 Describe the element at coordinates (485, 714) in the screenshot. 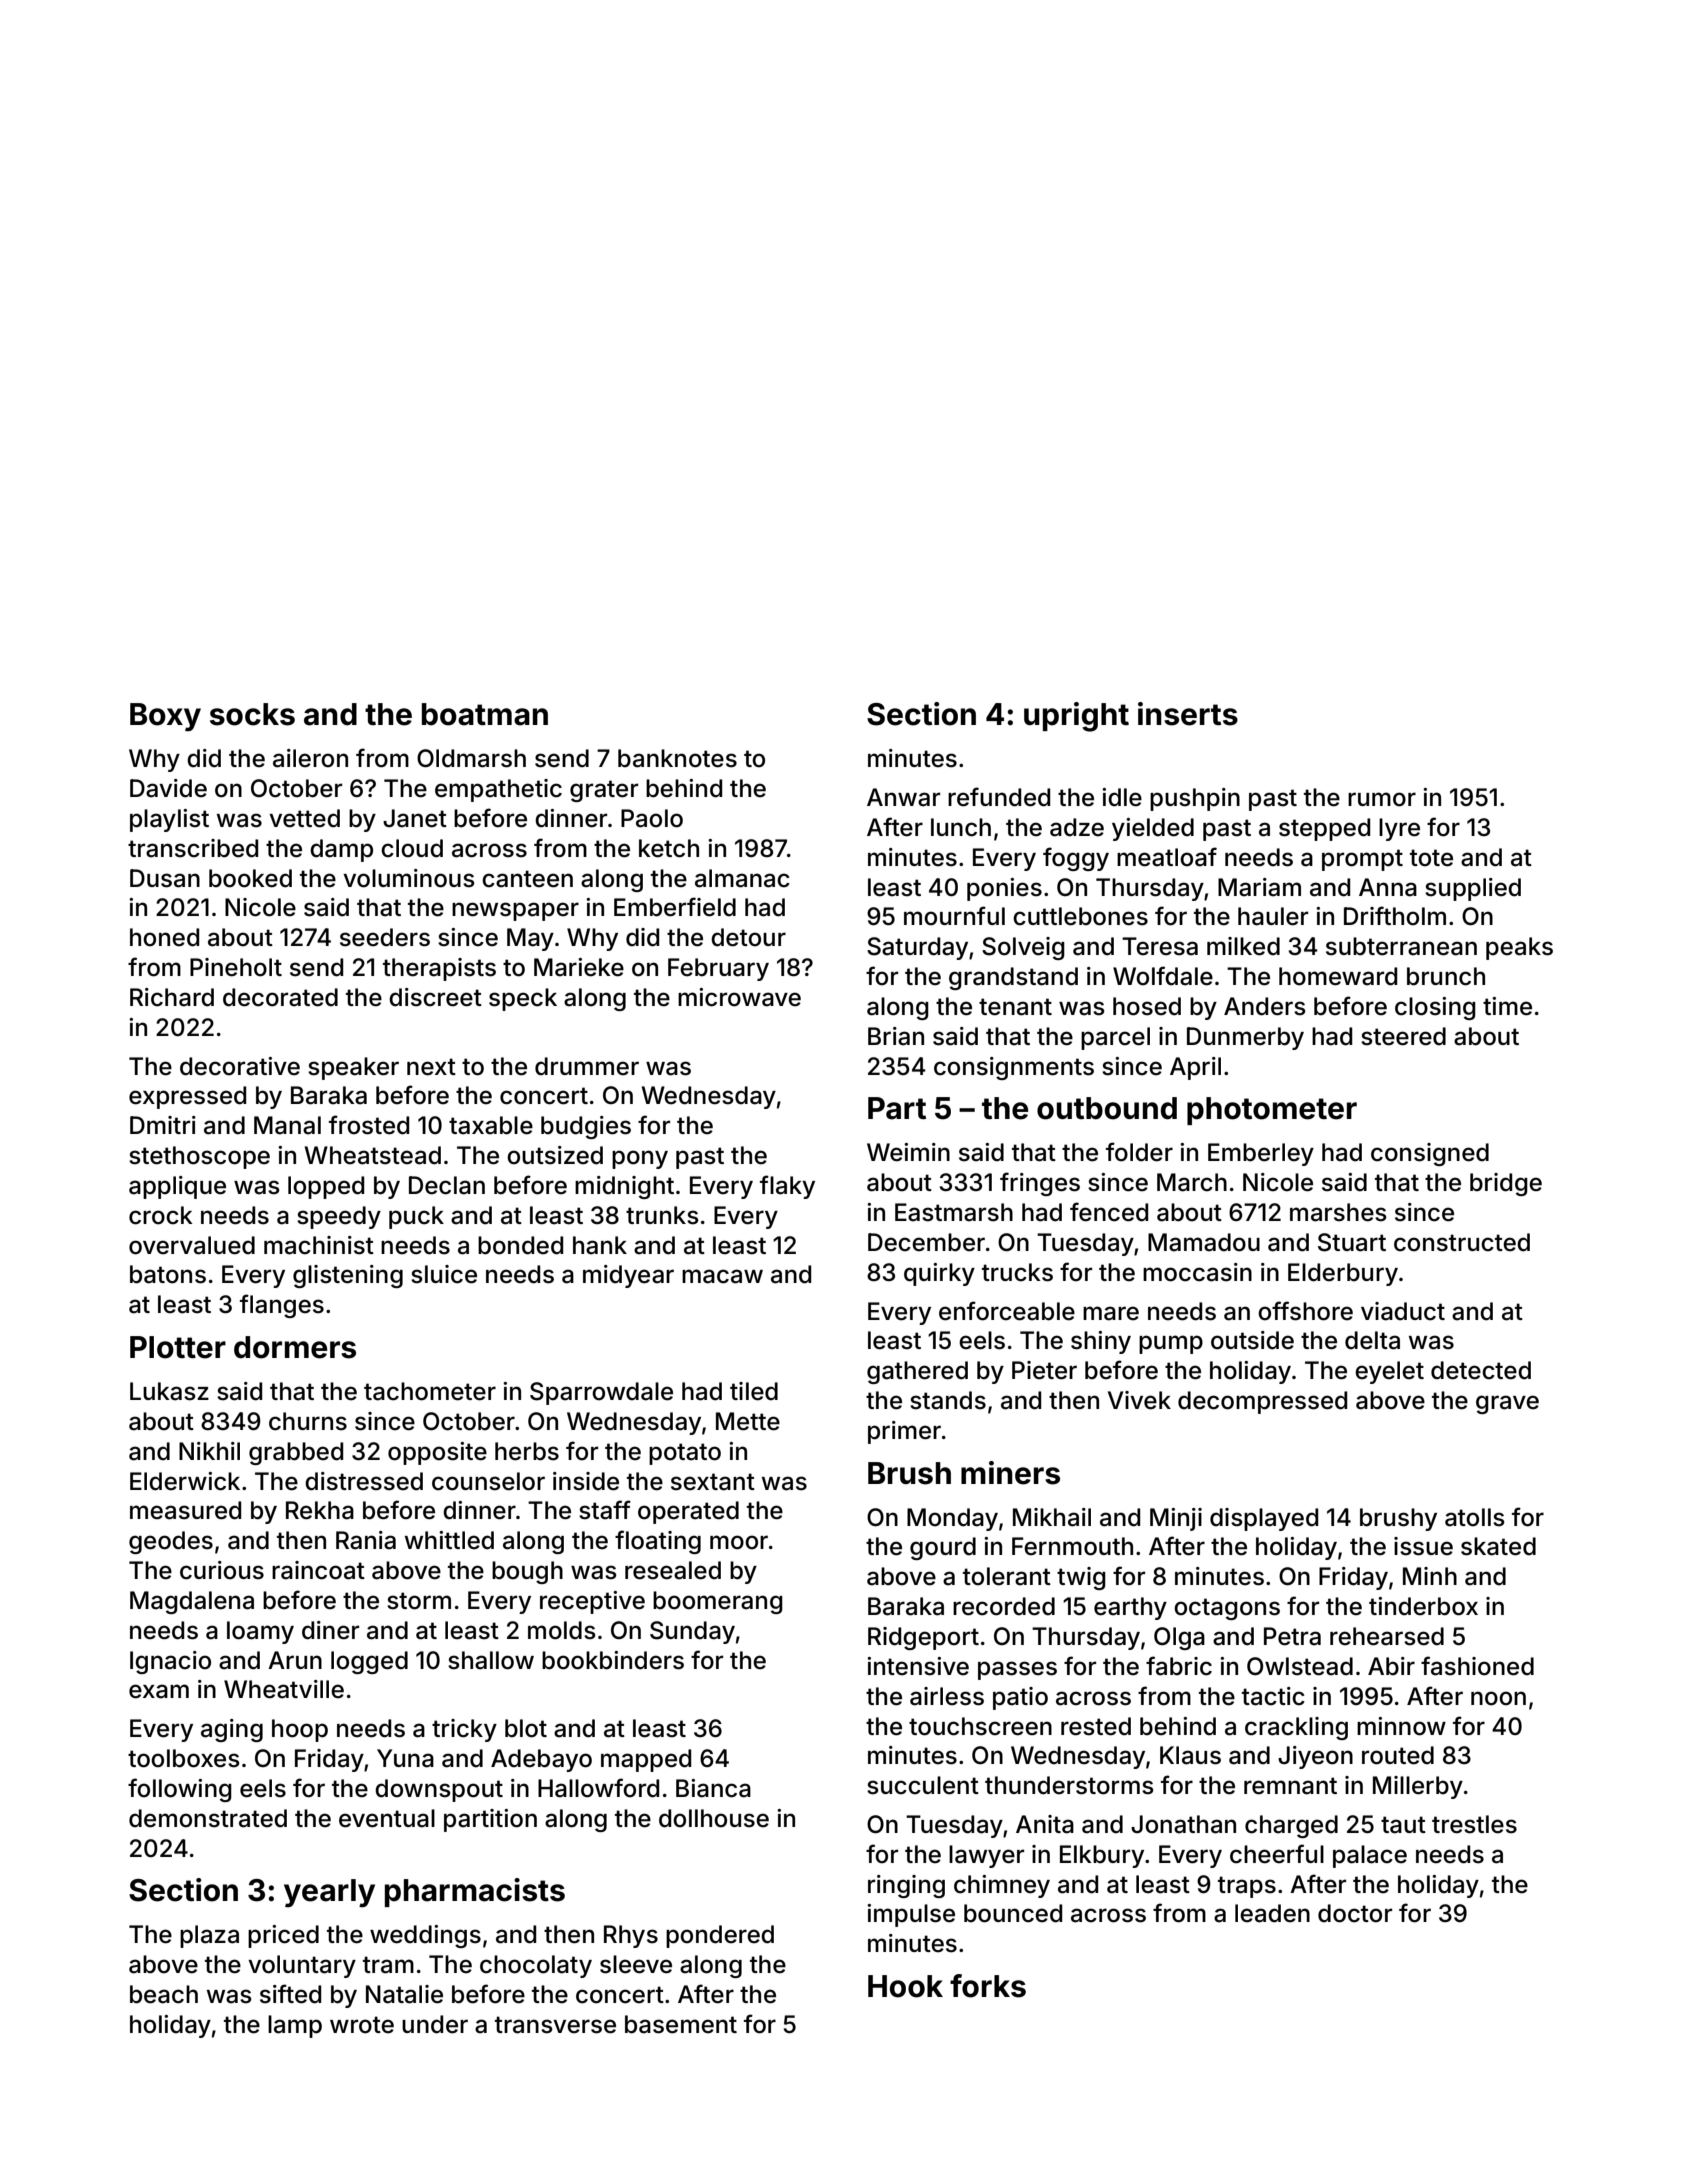

I see `boatman` at that location.
